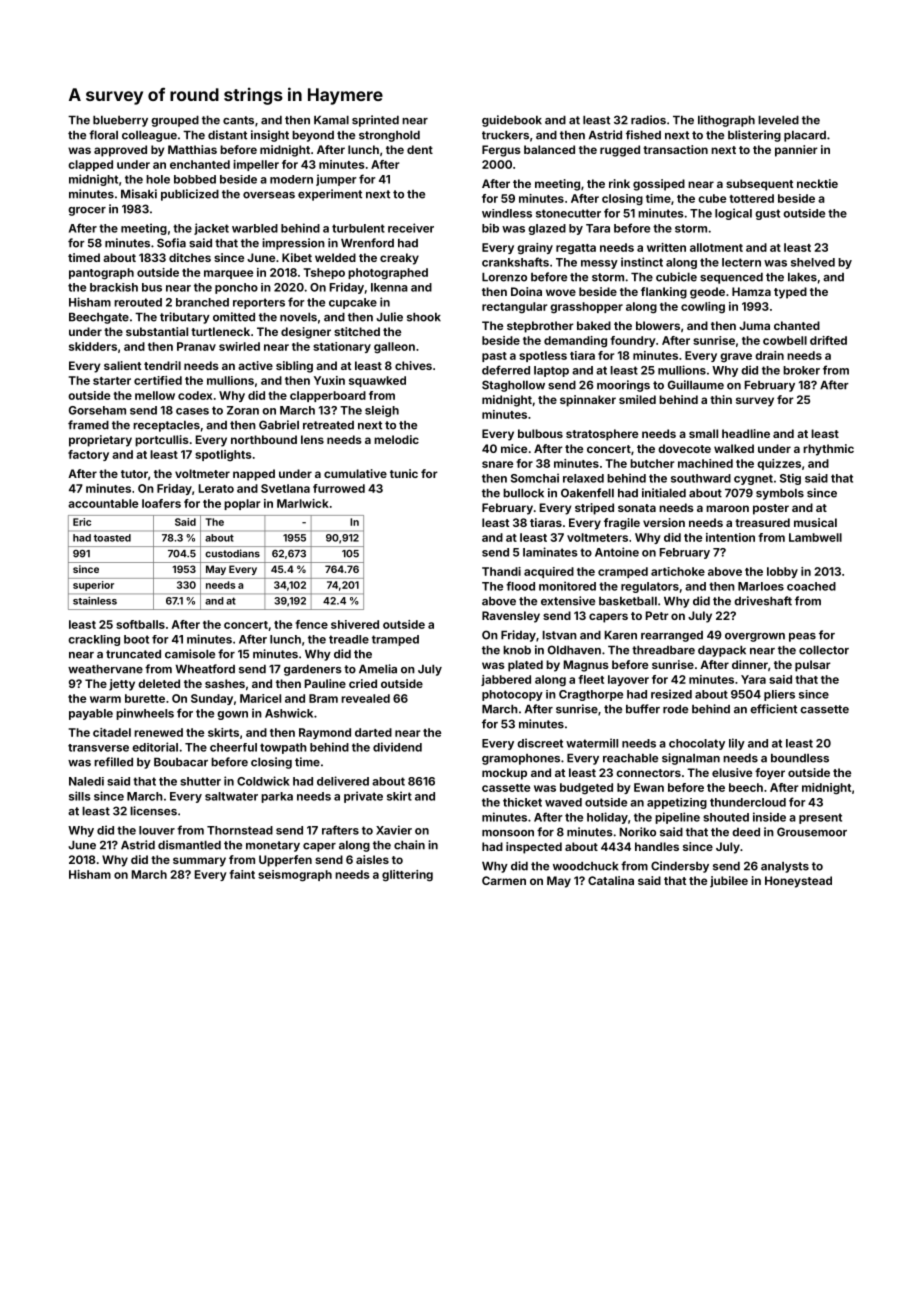 The image size is (924, 1308). What do you see at coordinates (796, 151) in the document?
I see `pannier` at bounding box center [796, 151].
